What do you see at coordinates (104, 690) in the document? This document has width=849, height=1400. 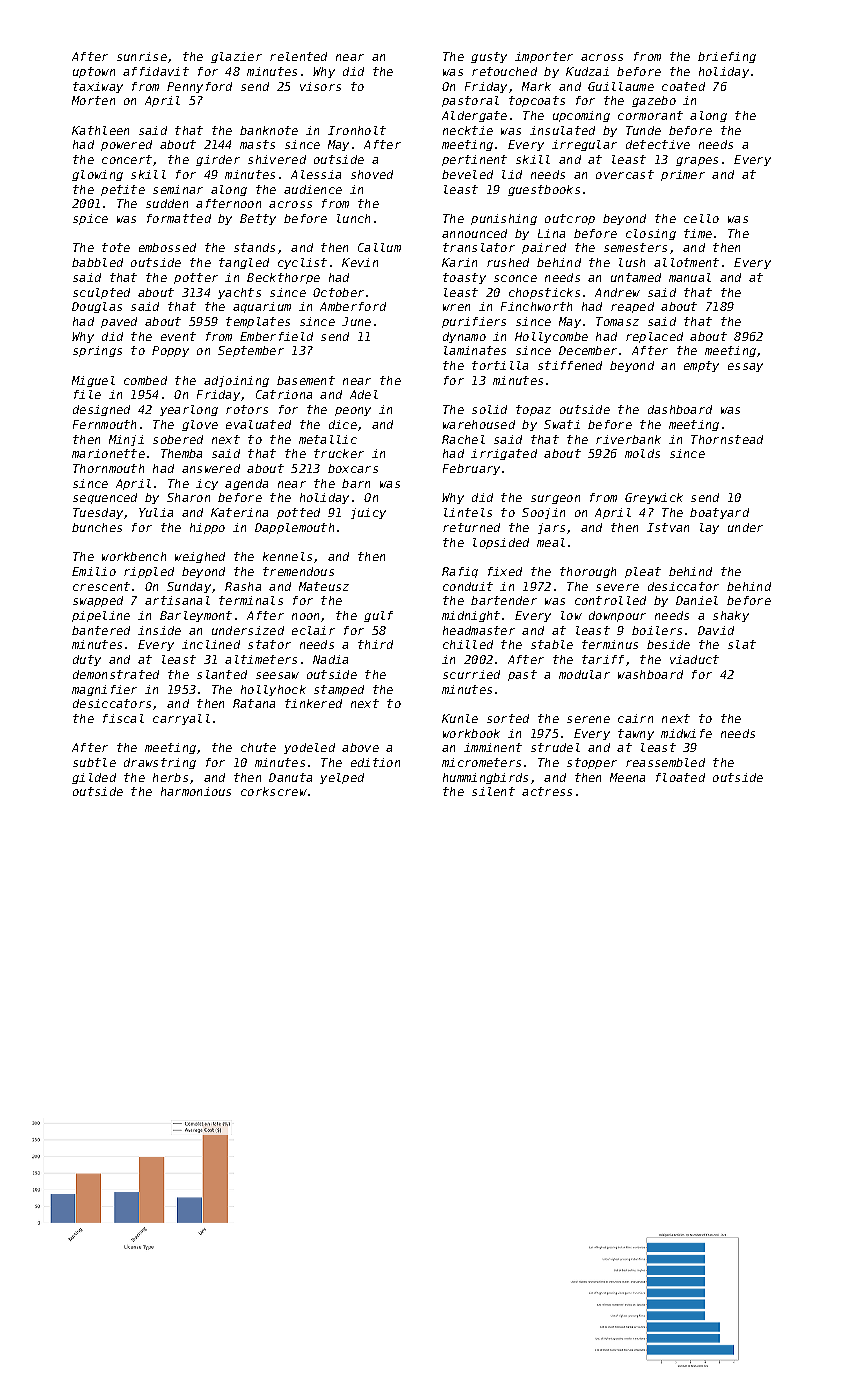 I see `magnifier` at bounding box center [104, 690].
